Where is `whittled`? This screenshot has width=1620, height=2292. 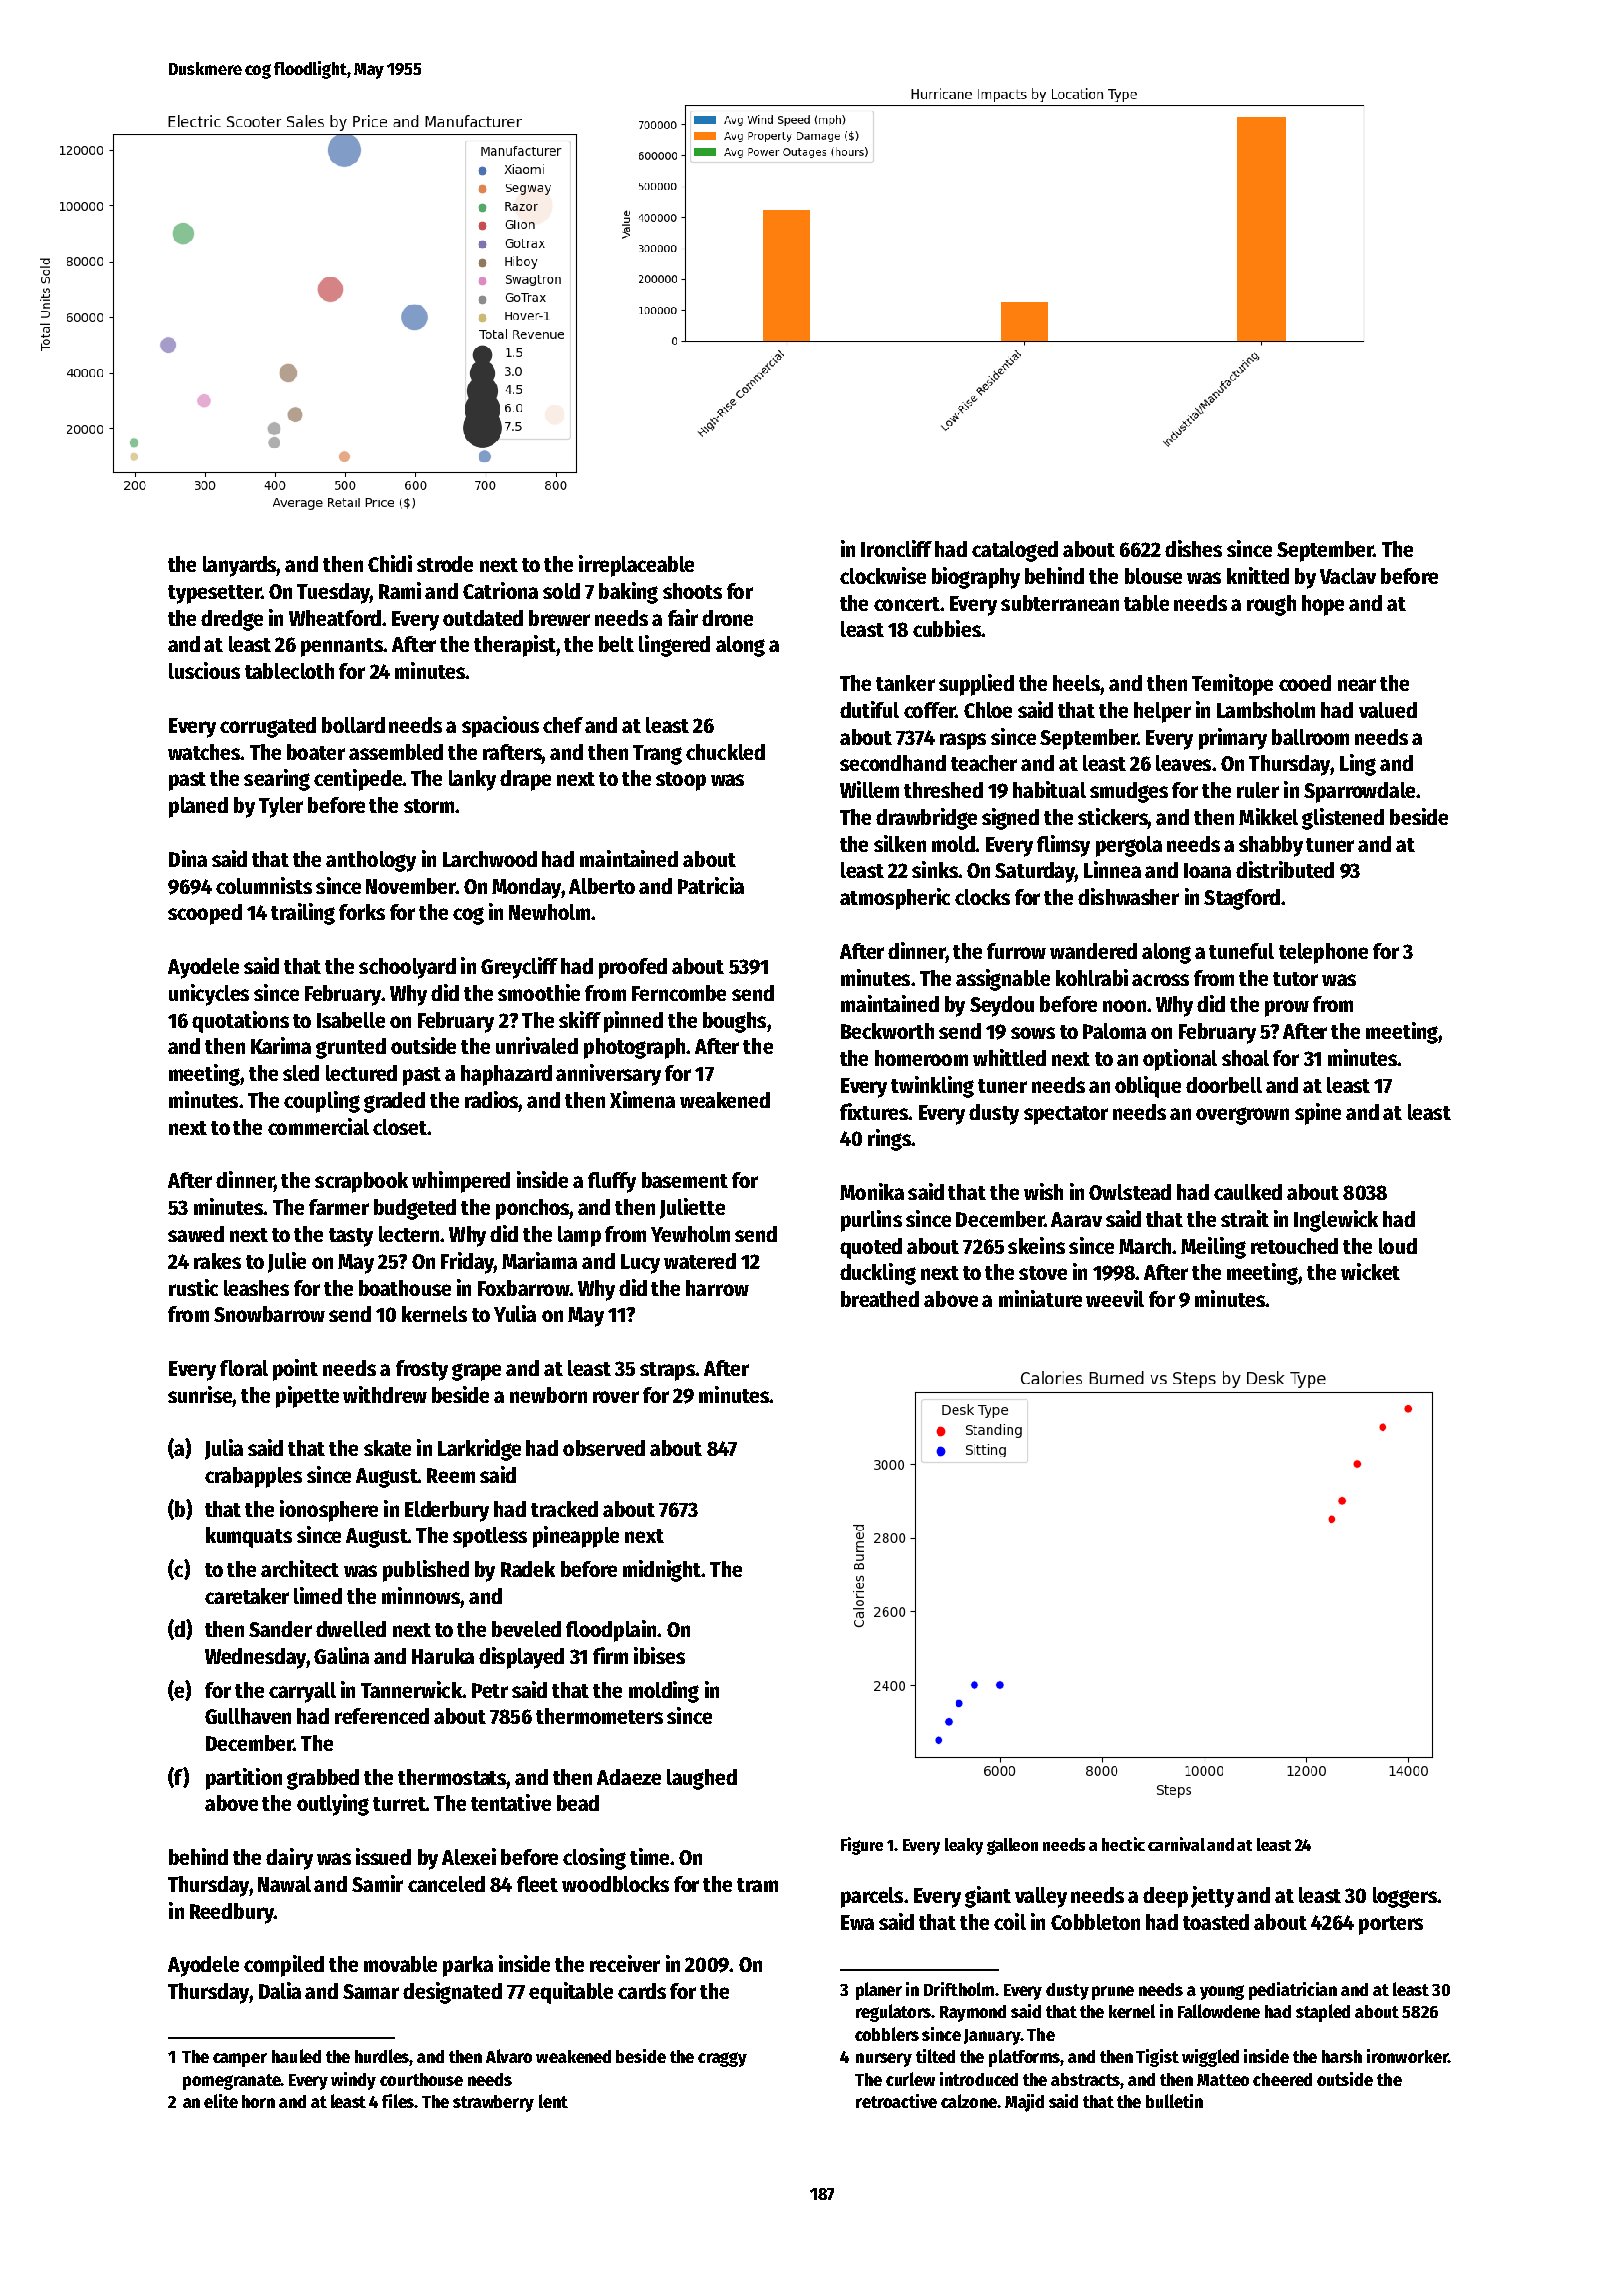
whittled is located at coordinates (1009, 1057).
